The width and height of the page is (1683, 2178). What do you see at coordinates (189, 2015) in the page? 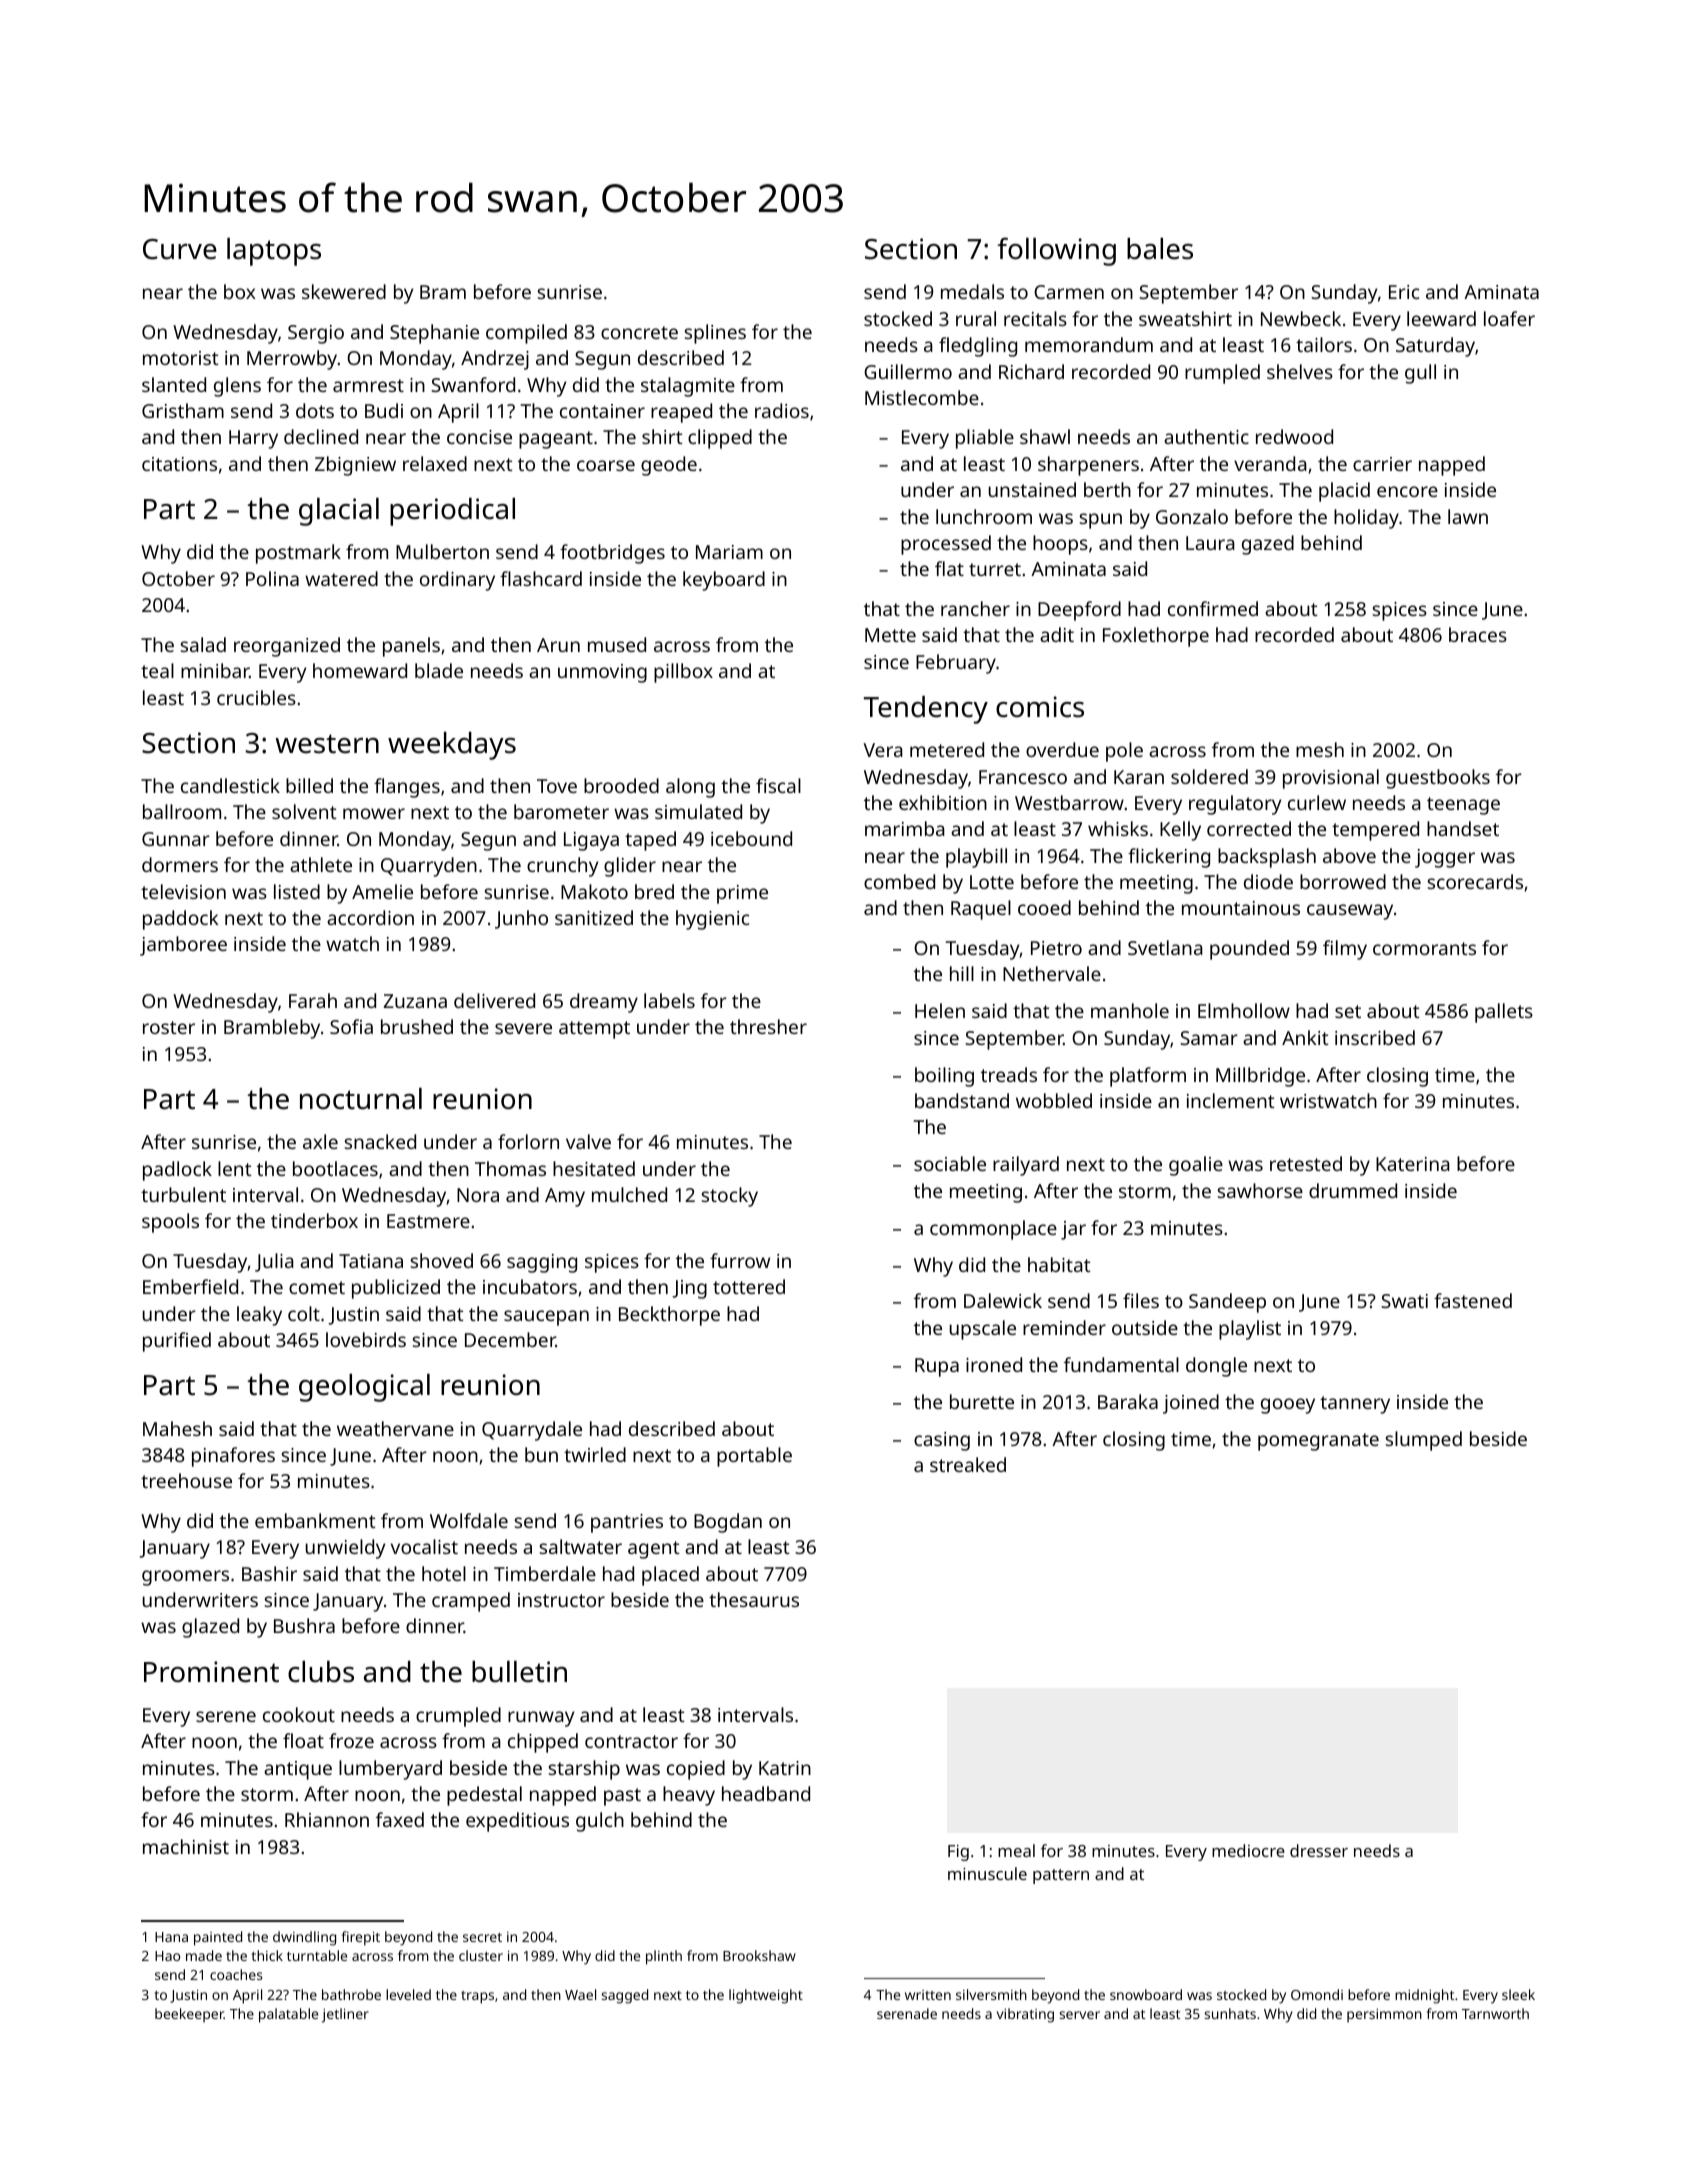
I see `beekeeper` at bounding box center [189, 2015].
